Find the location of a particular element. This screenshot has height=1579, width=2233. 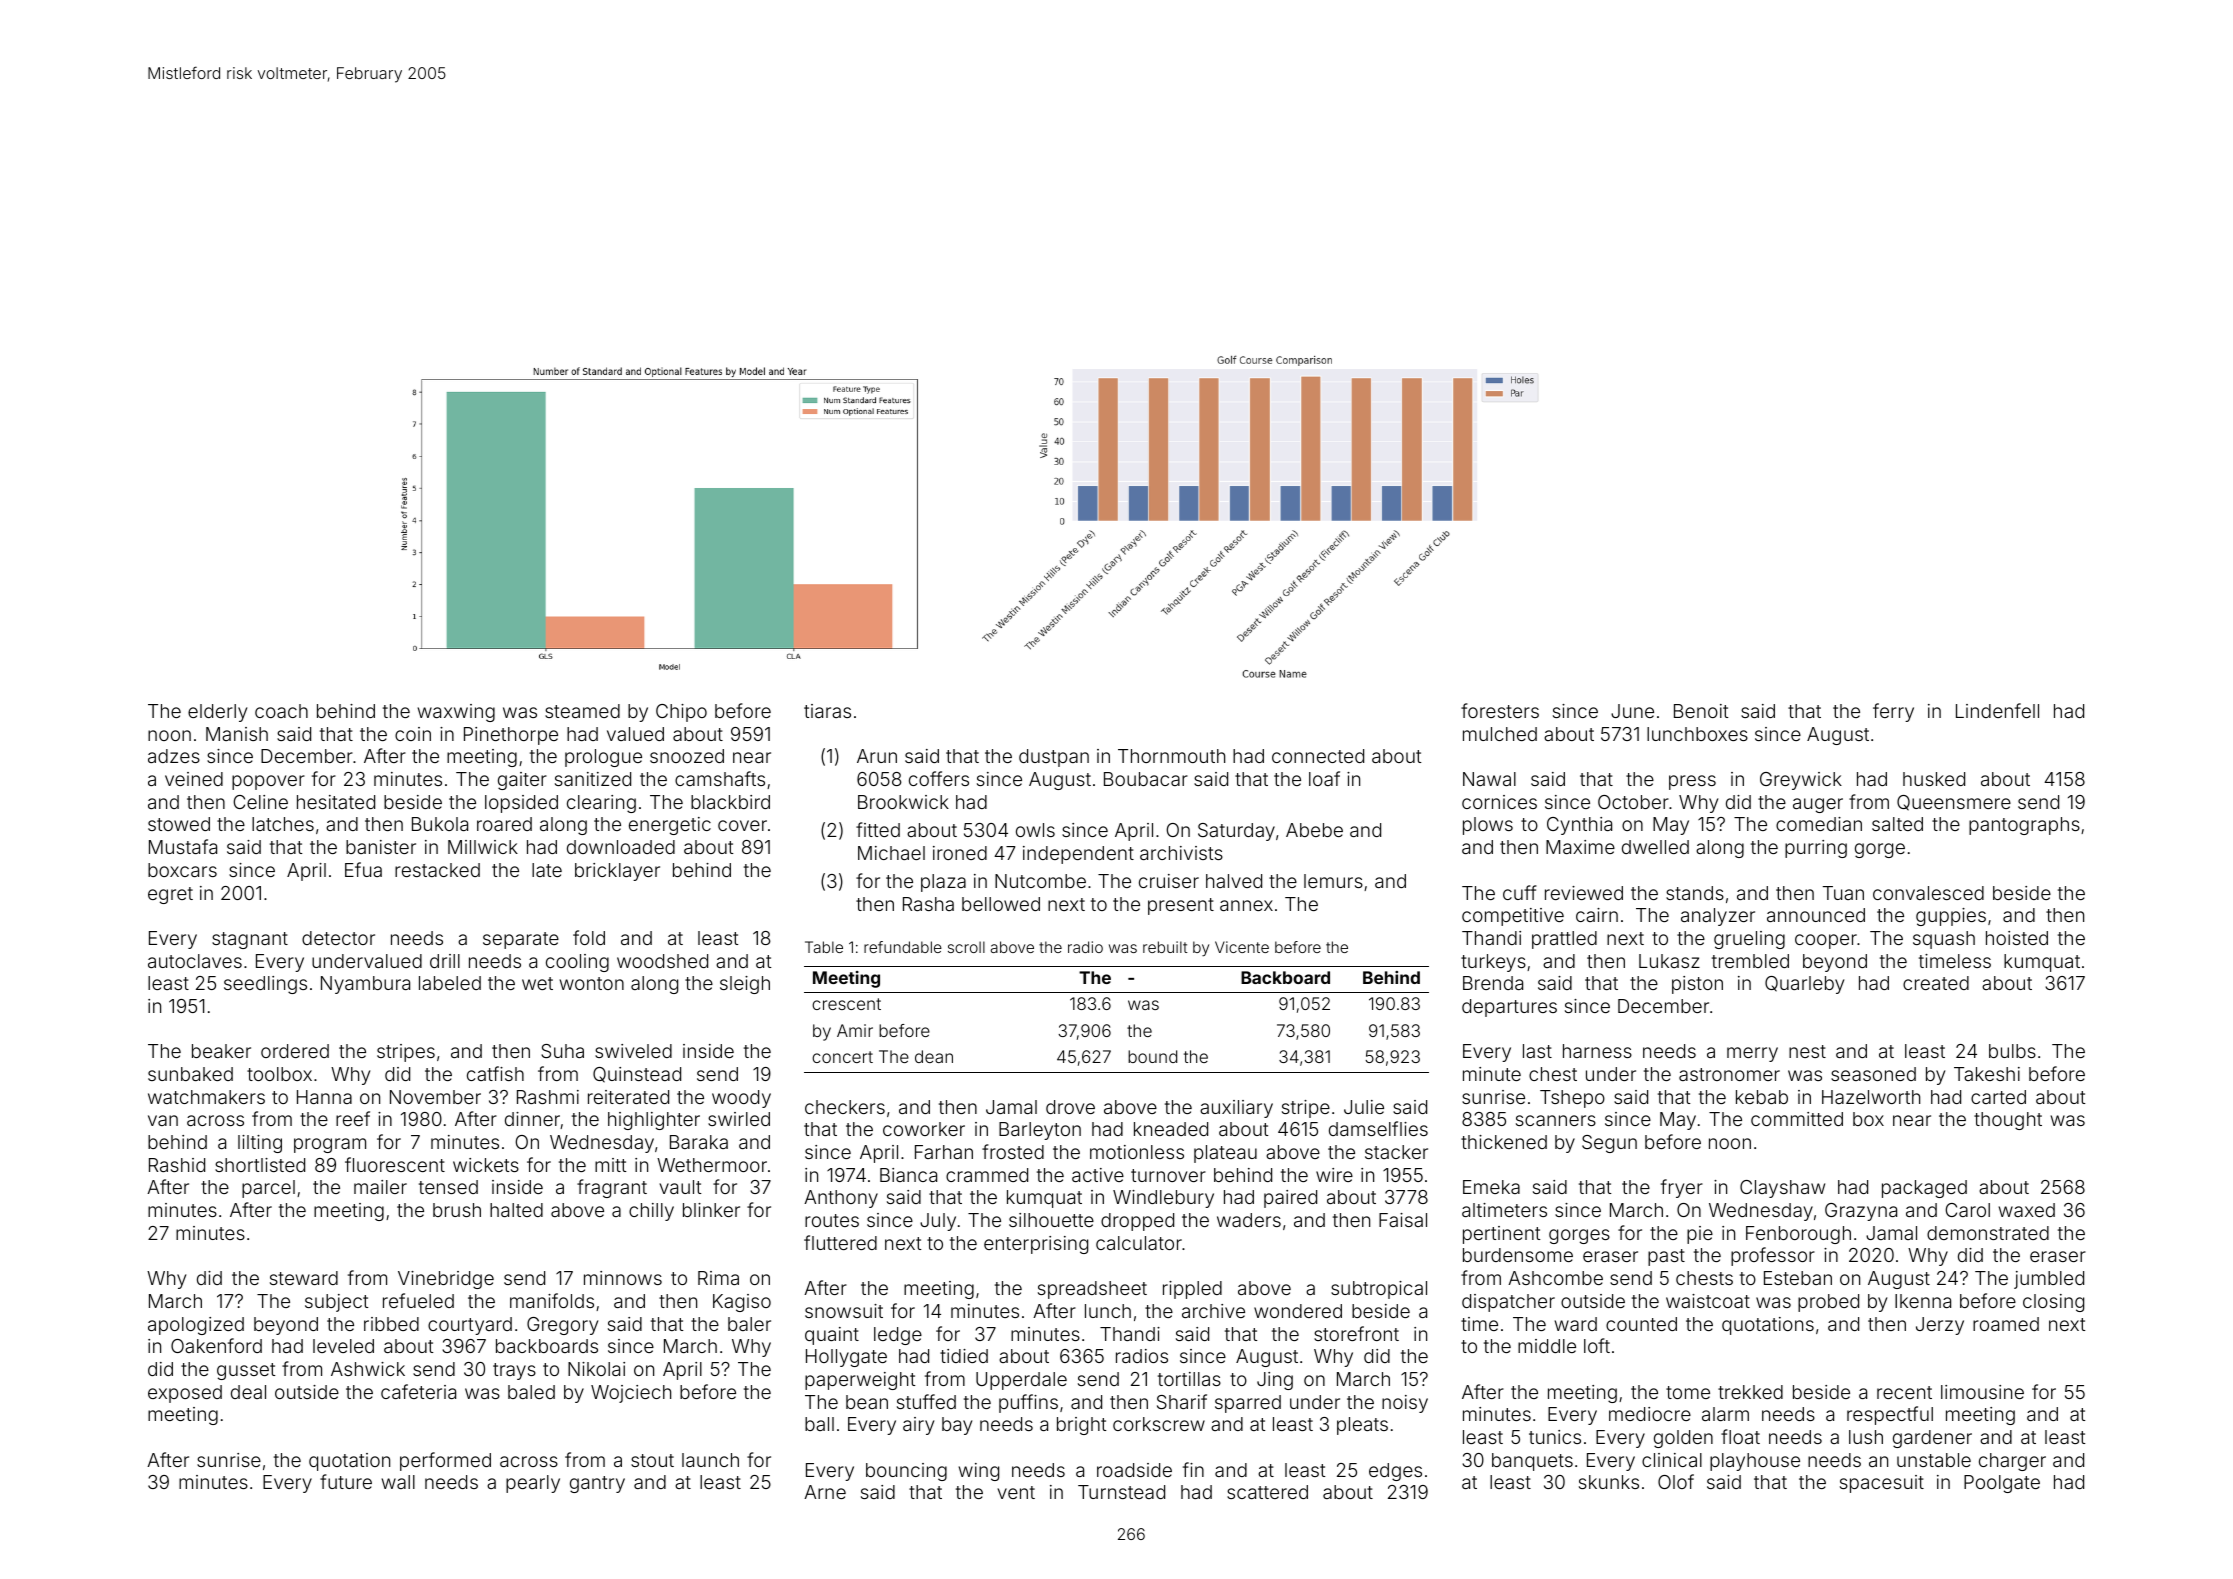

roamed is located at coordinates (2006, 1324).
